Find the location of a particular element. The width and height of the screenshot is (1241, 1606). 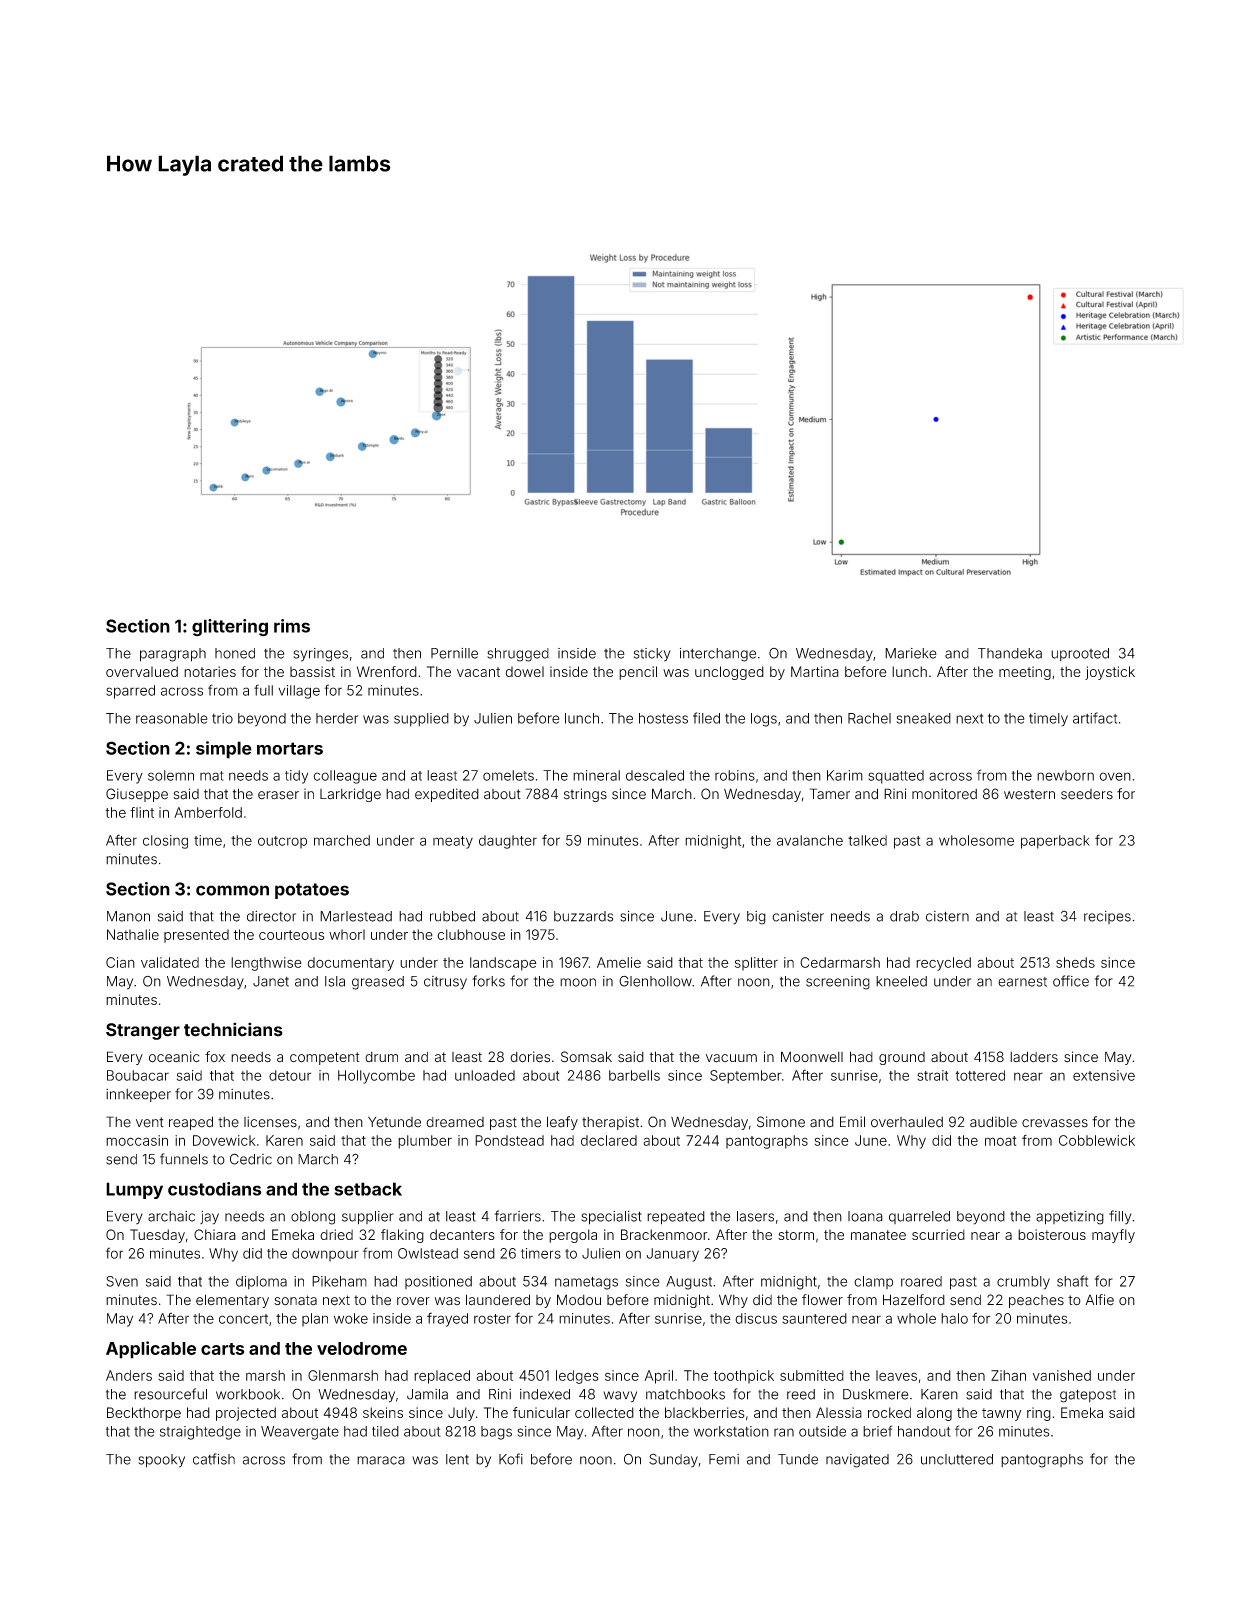

monitored is located at coordinates (944, 794).
